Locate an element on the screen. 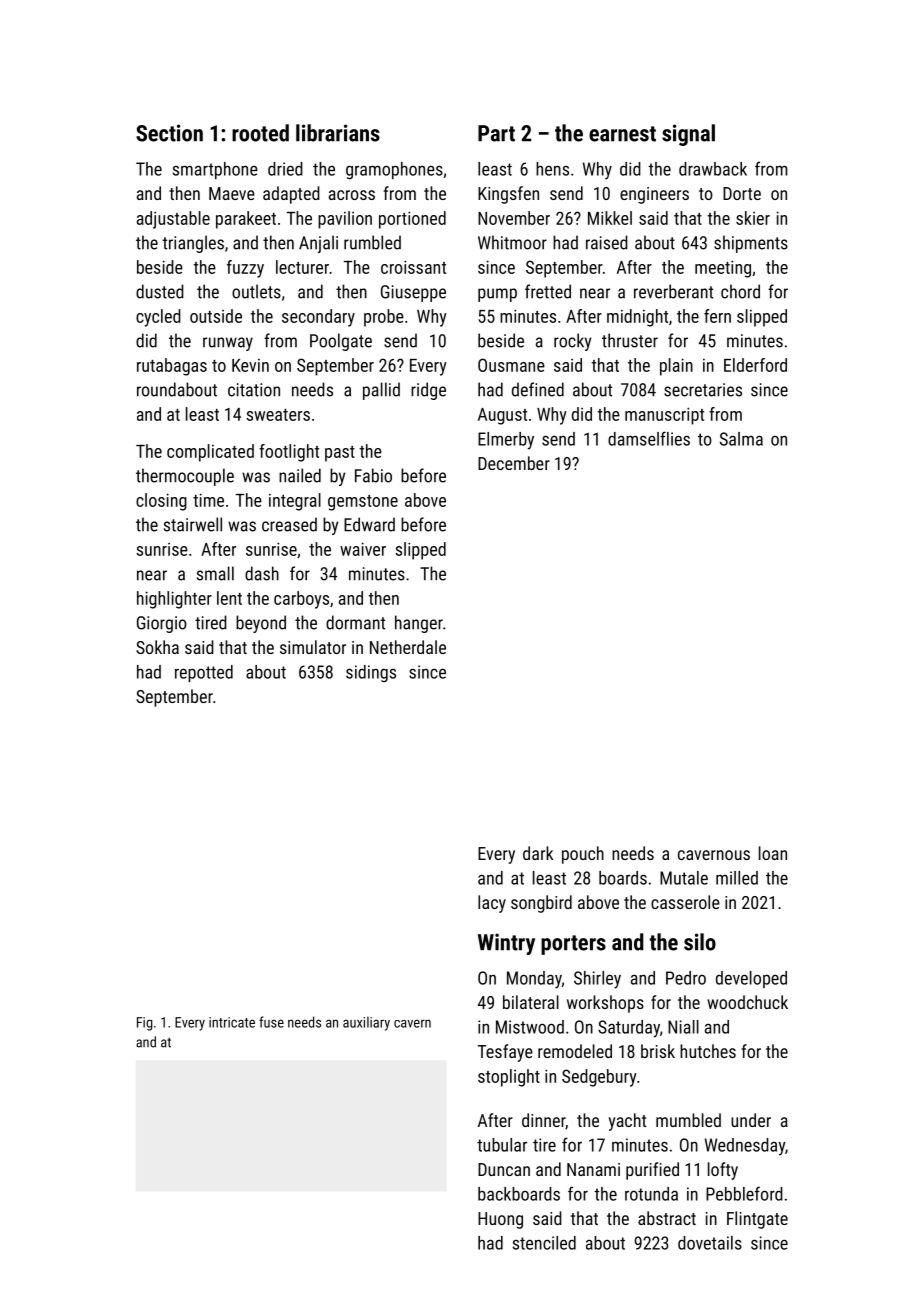 The image size is (924, 1311). manuscript is located at coordinates (664, 416).
